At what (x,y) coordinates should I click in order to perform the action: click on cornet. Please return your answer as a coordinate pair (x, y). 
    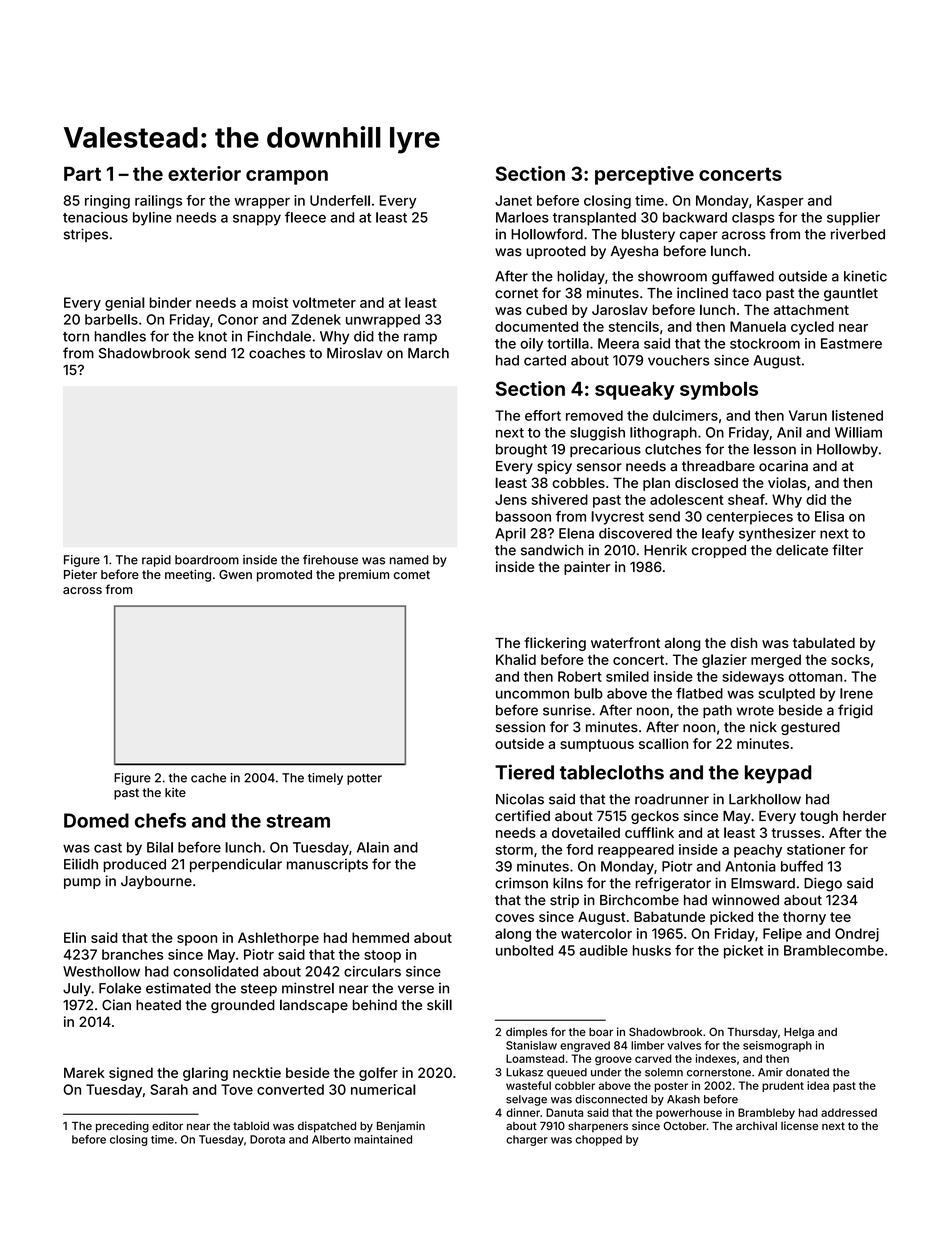
    Looking at the image, I should click on (516, 293).
